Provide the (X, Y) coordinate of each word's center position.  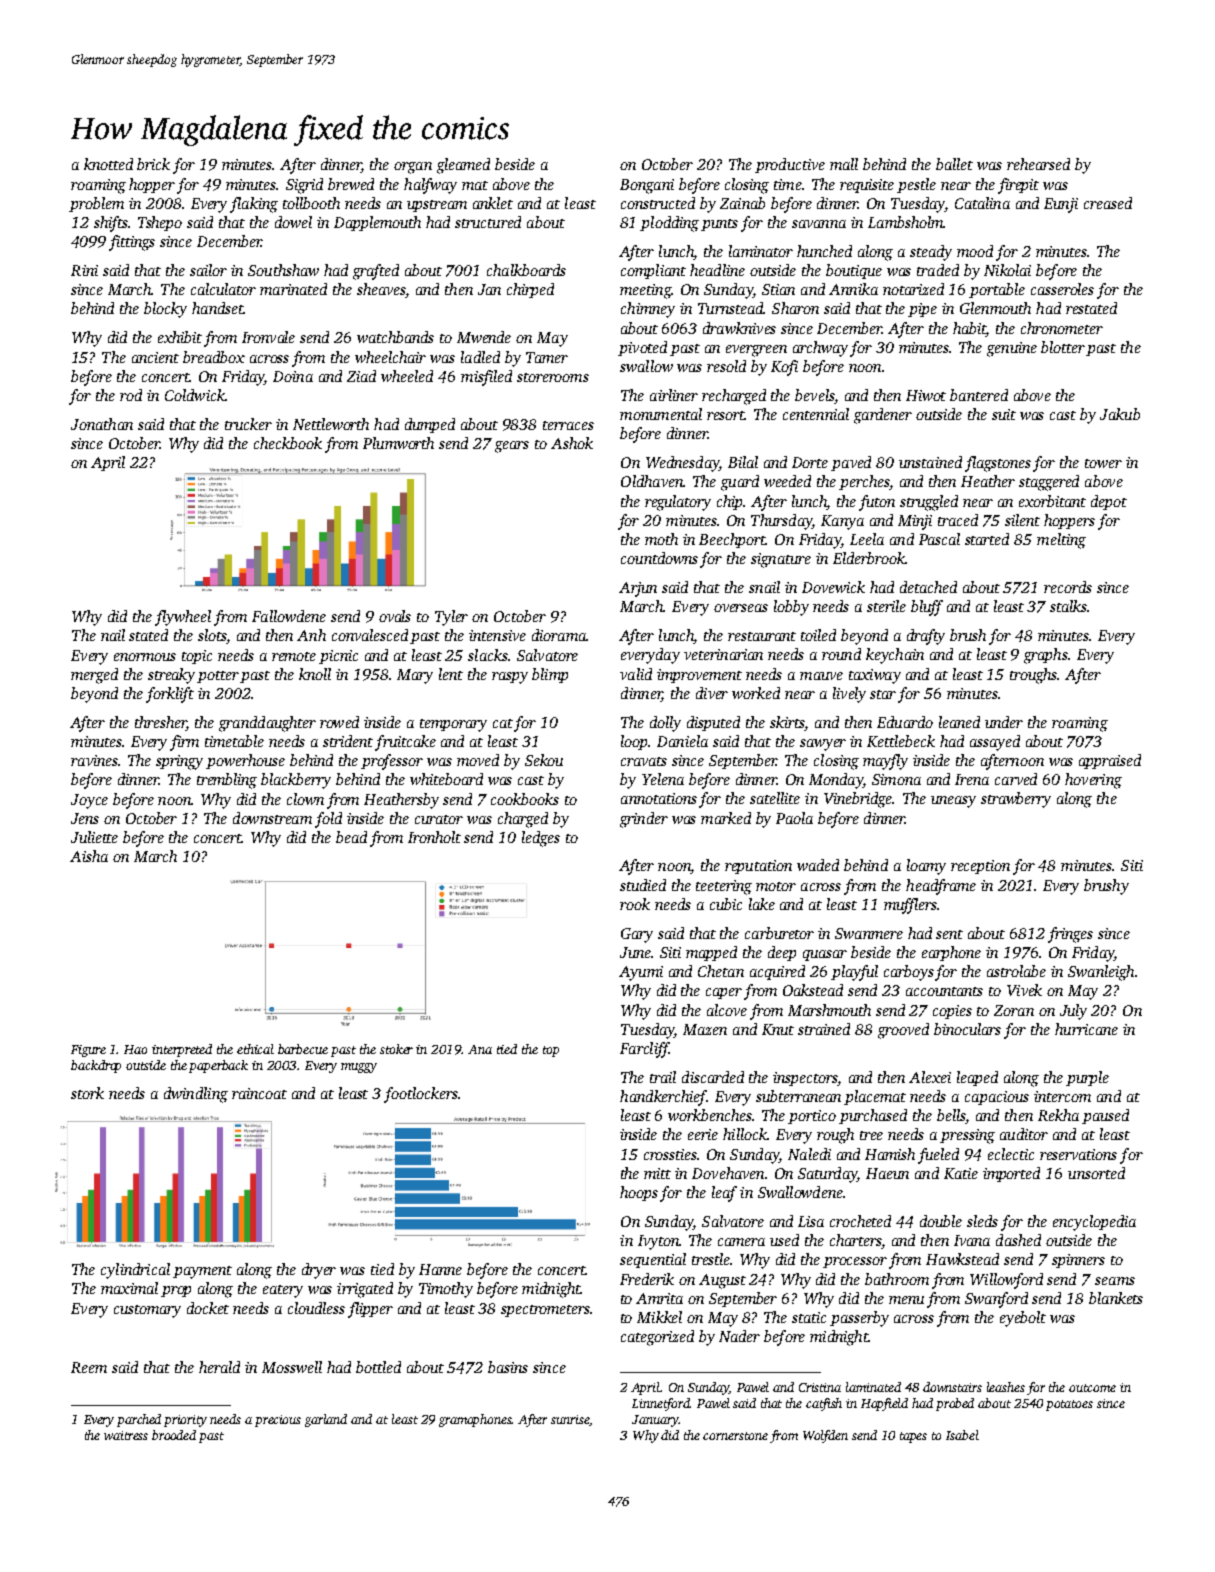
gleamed (463, 166)
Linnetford (661, 1404)
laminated (873, 1387)
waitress (126, 1435)
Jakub (1120, 414)
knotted (108, 164)
